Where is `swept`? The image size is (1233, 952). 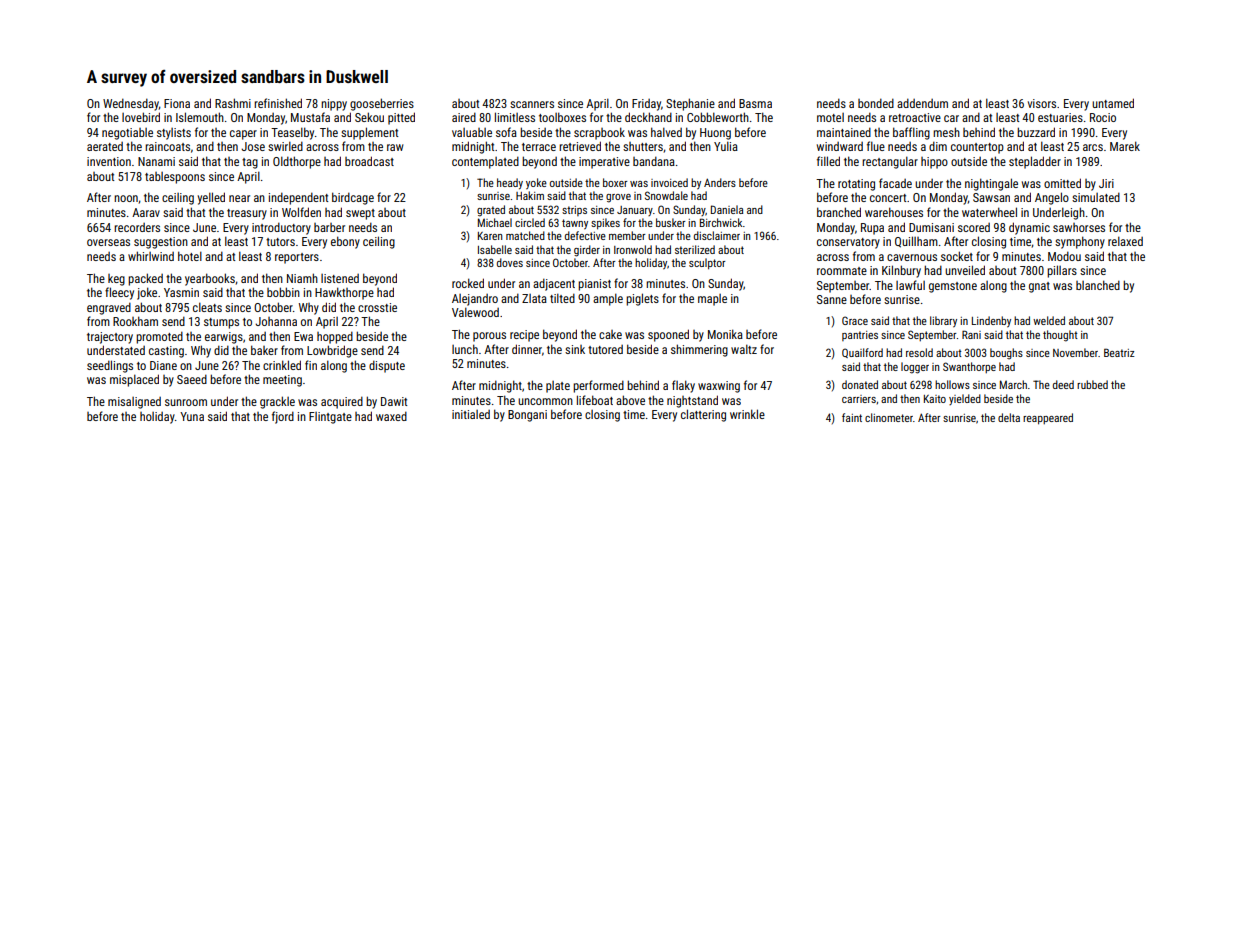
swept is located at coordinates (360, 214).
